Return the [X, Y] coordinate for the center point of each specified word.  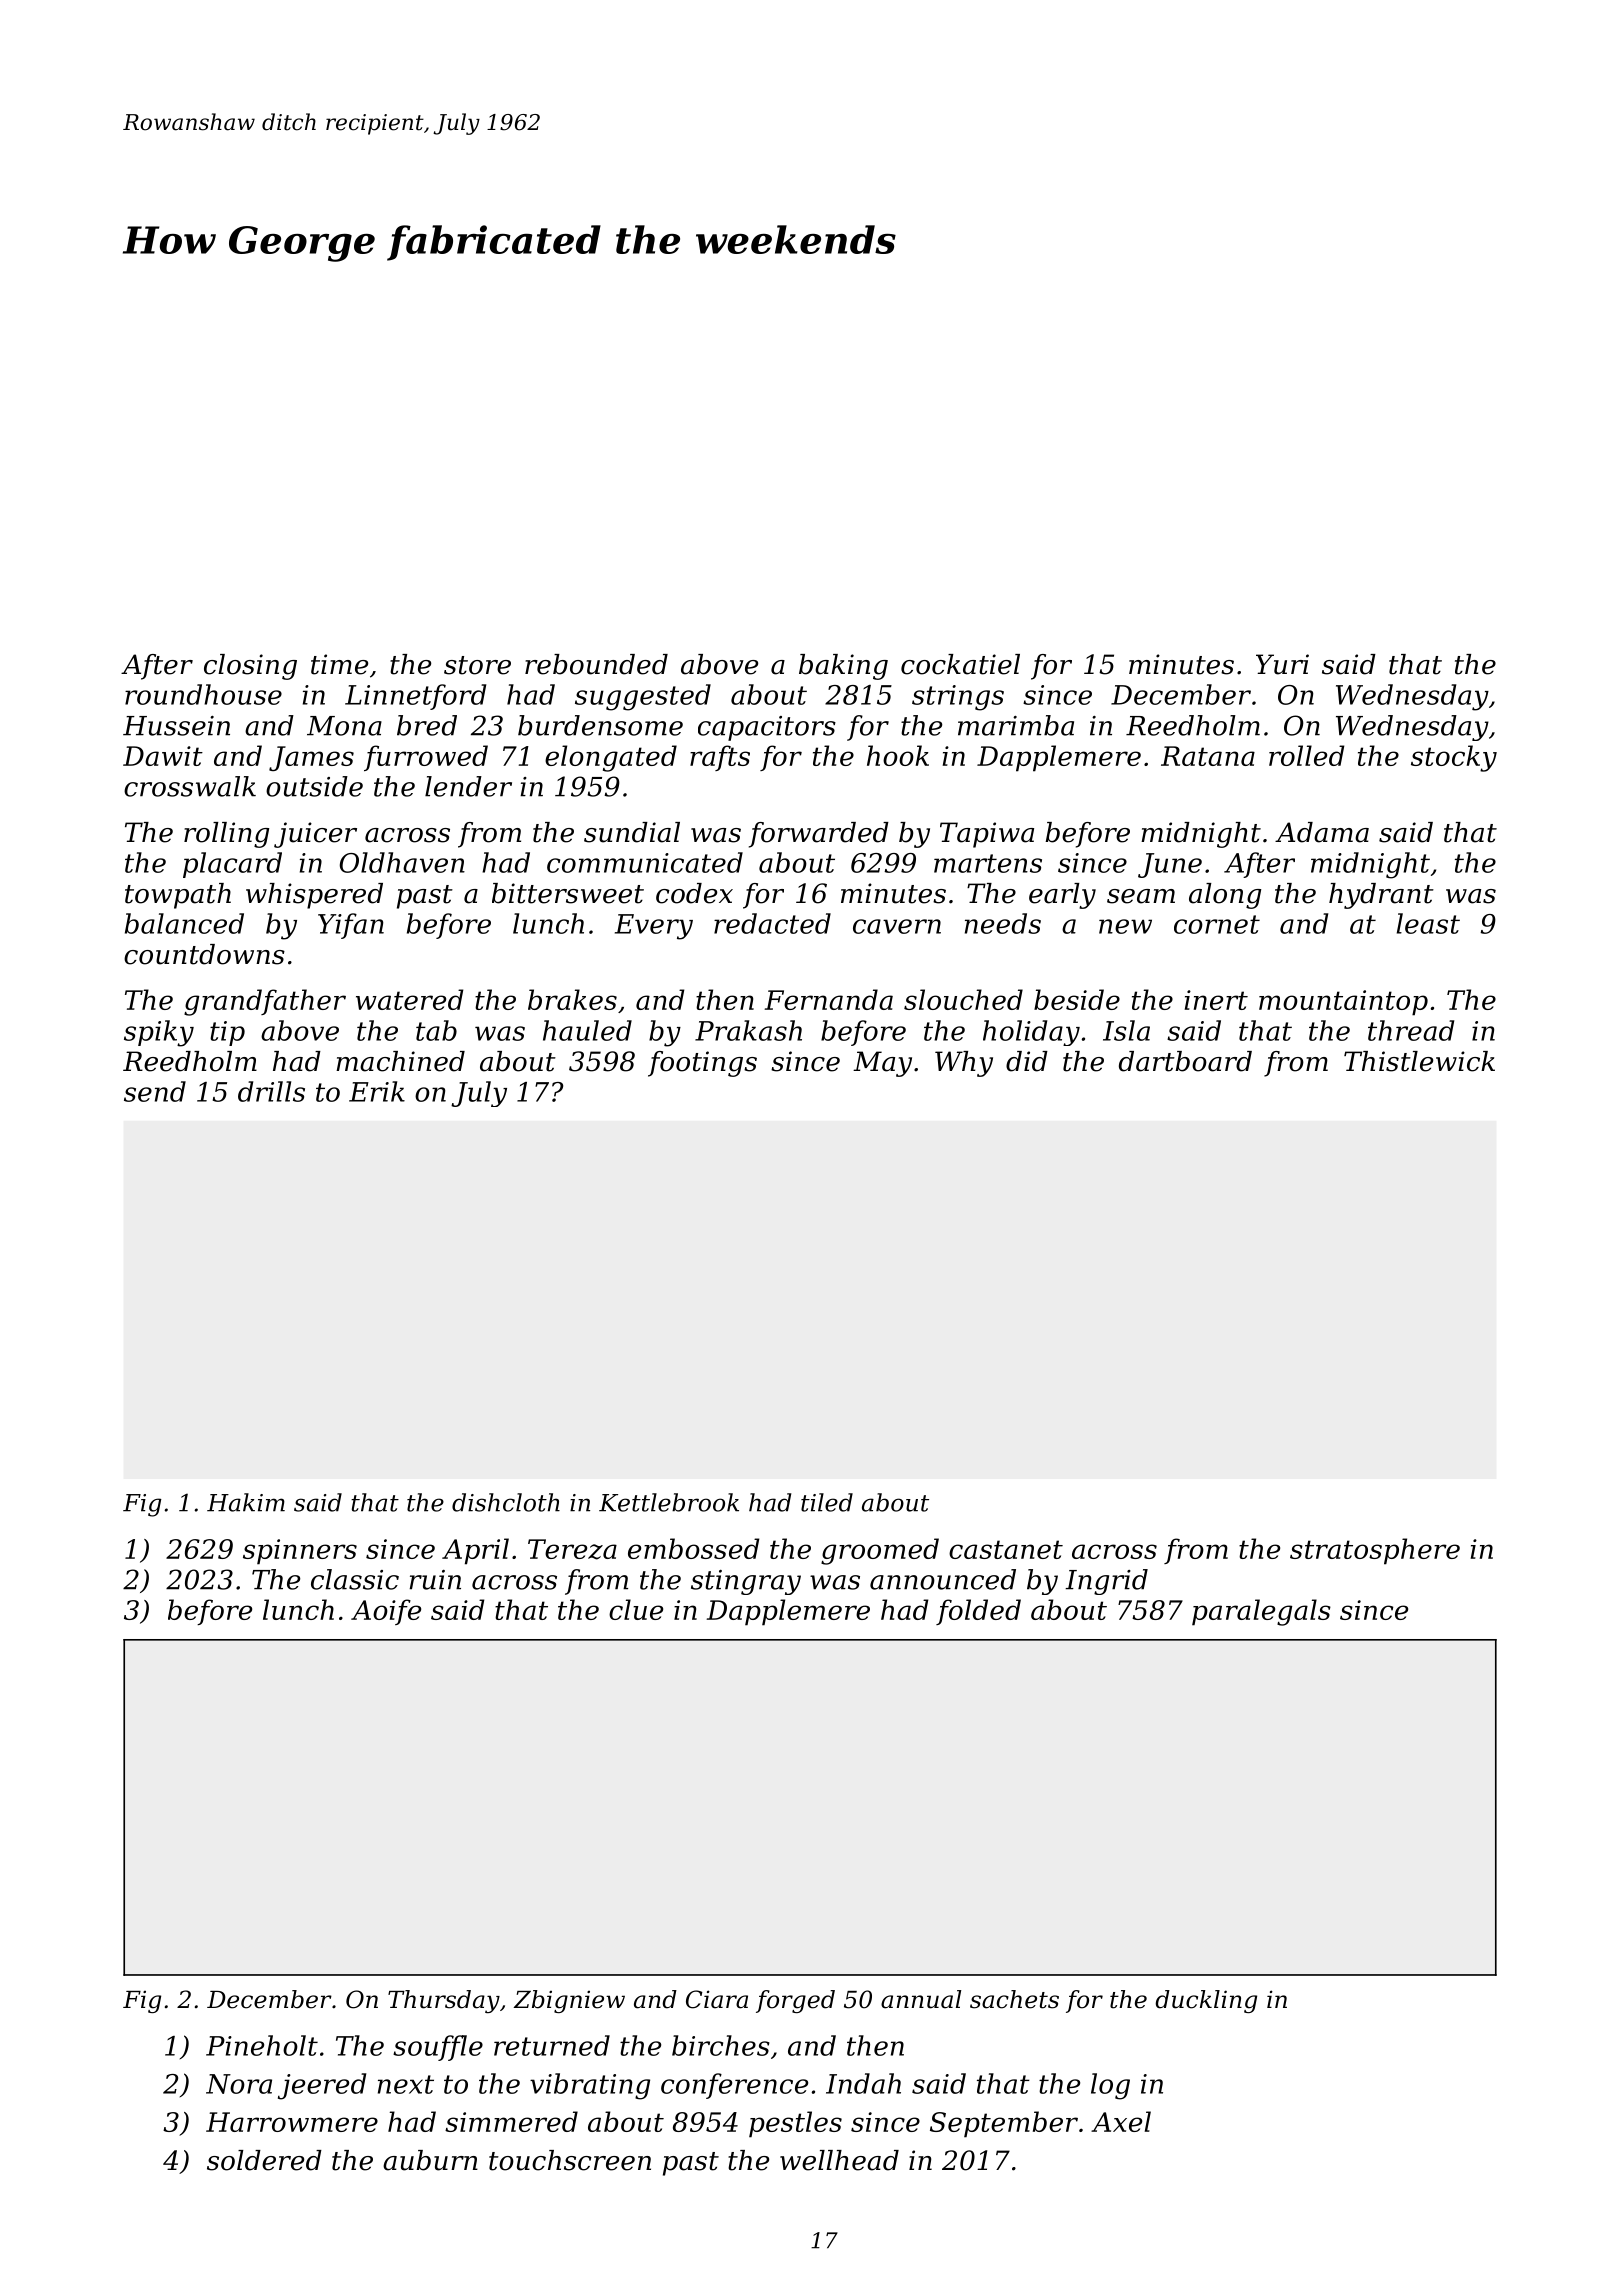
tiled [827, 1502]
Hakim [246, 1502]
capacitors [767, 728]
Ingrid [1106, 1582]
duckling [1206, 2001]
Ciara [717, 1999]
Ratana [1208, 756]
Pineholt [262, 2045]
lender [468, 786]
